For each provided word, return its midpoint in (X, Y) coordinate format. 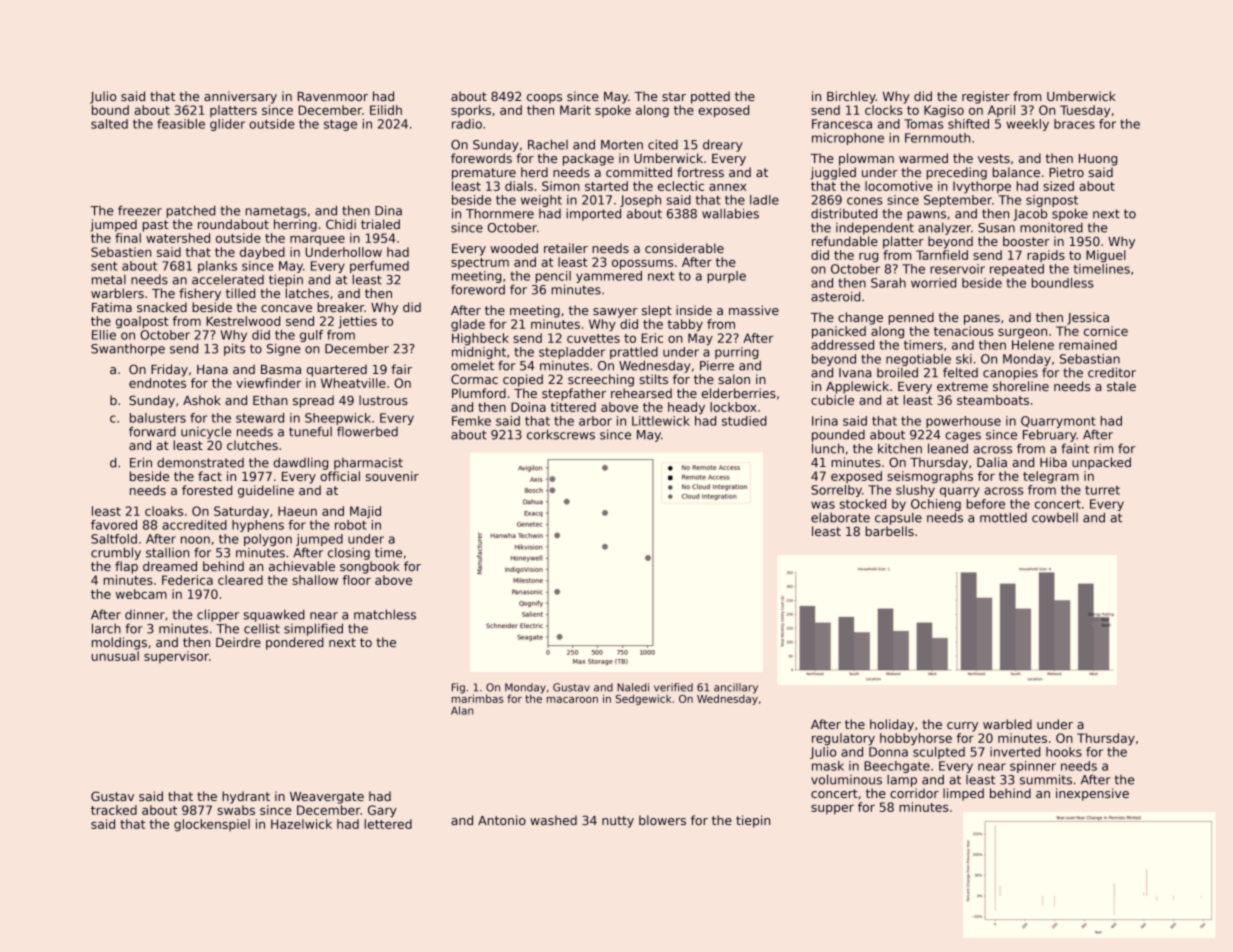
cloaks (164, 511)
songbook (370, 567)
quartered (337, 370)
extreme (962, 386)
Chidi (341, 224)
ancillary (736, 688)
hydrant (246, 797)
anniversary (240, 97)
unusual (115, 656)
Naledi (633, 687)
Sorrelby (836, 491)
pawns (927, 216)
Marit (575, 110)
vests (994, 158)
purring (737, 353)
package (588, 159)
